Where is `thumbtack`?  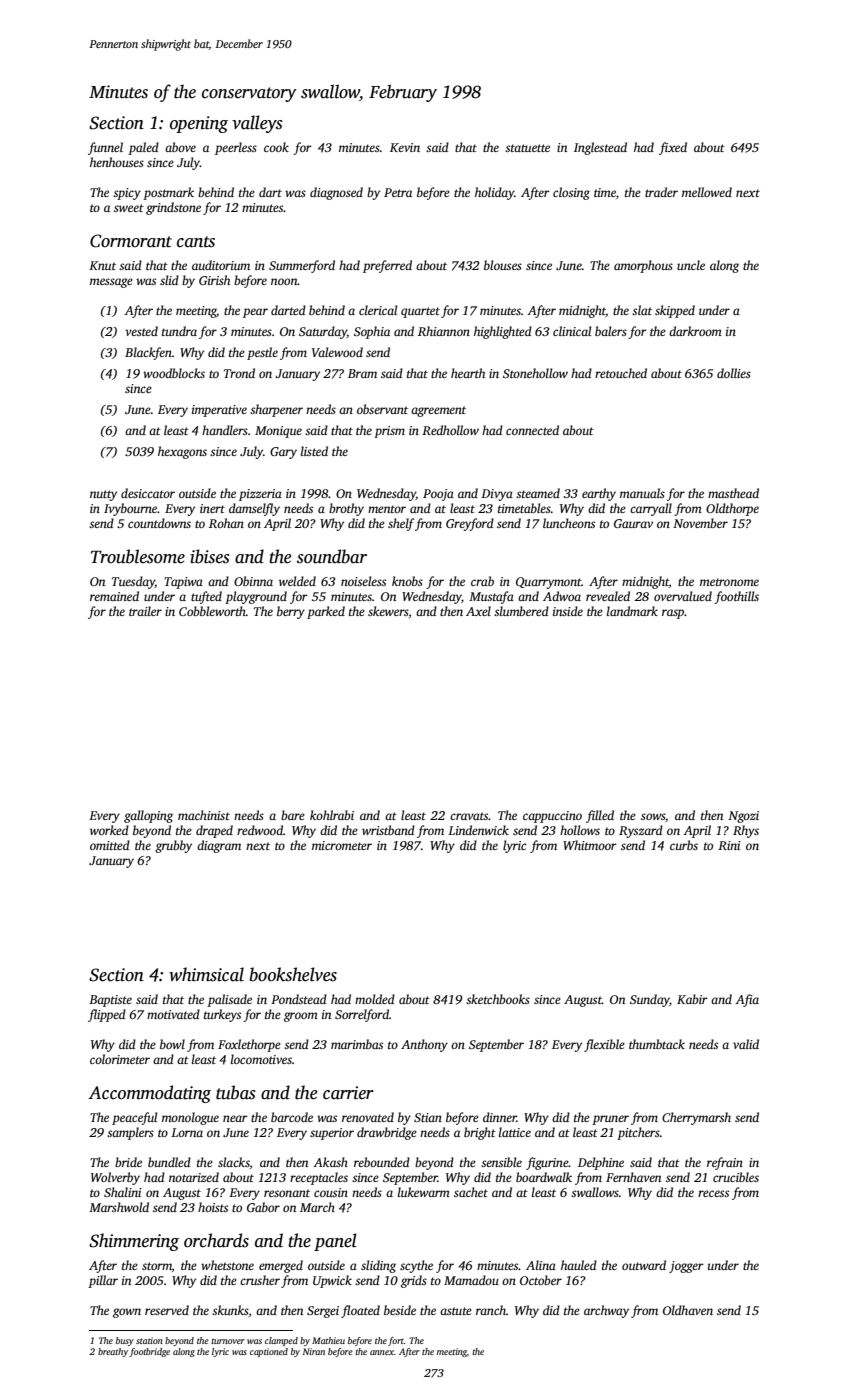 thumbtack is located at coordinates (657, 1044).
